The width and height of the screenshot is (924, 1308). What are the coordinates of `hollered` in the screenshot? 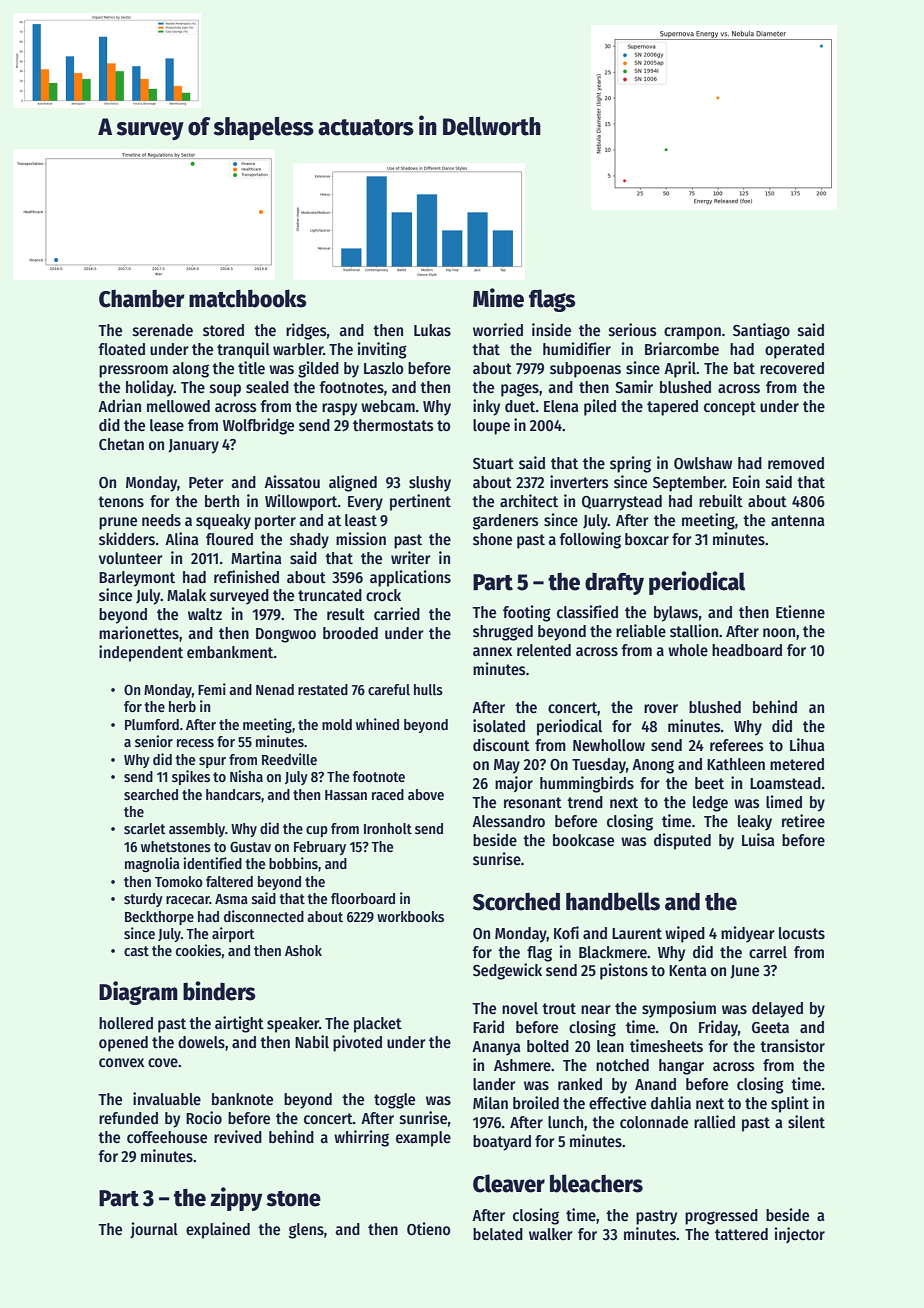 It's located at (126, 1023).
